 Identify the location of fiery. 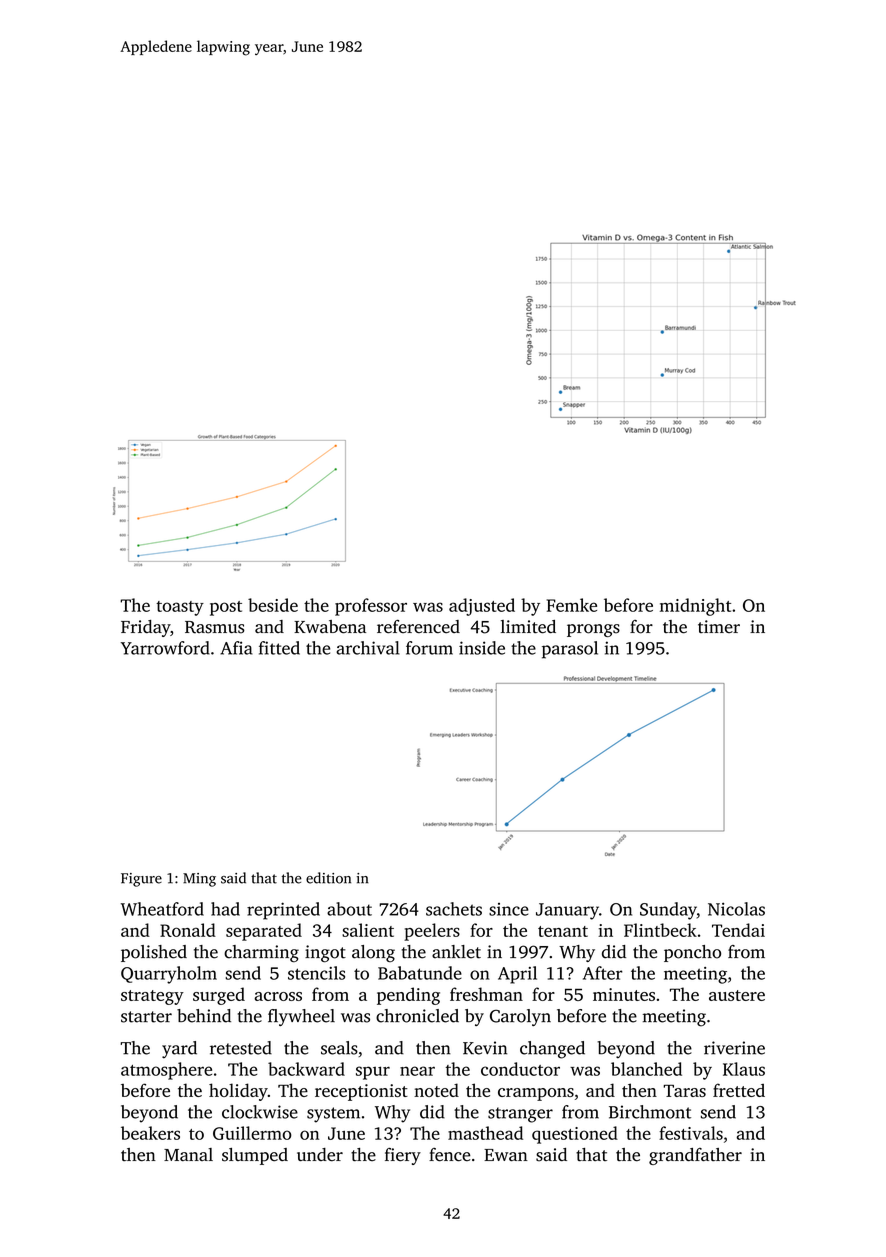
(403, 1156).
